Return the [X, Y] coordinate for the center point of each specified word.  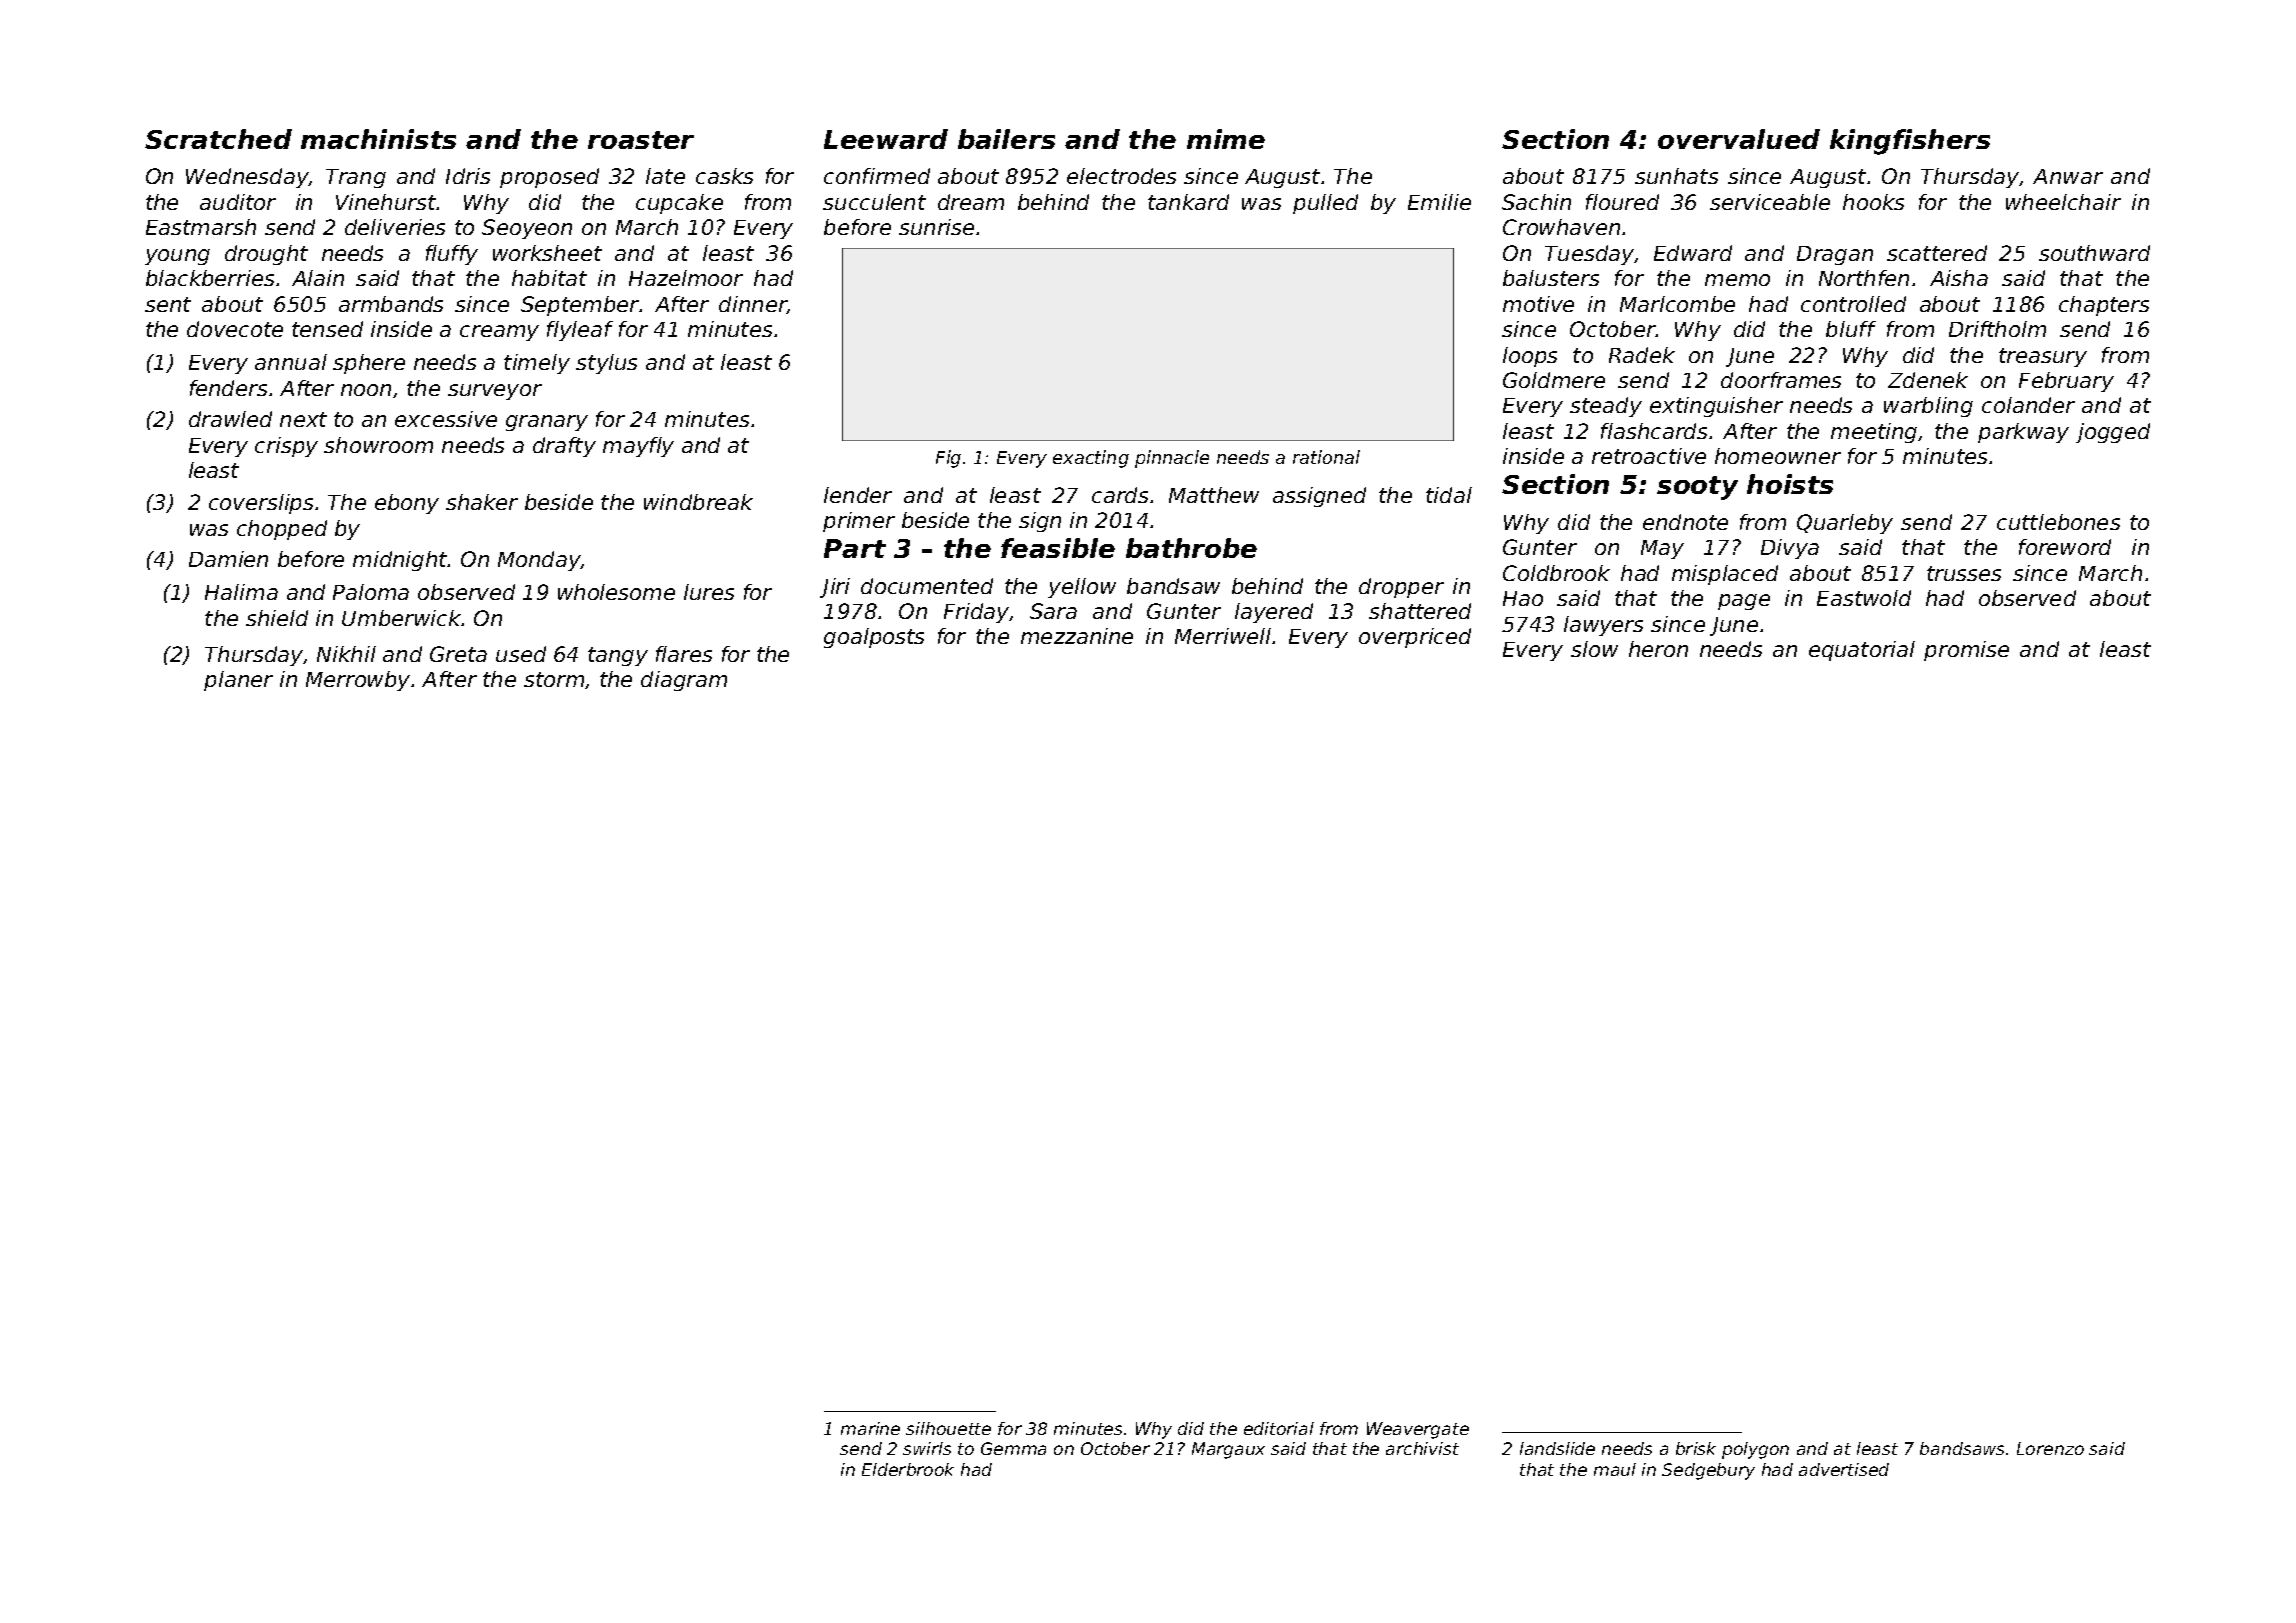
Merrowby [358, 681]
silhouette [948, 1428]
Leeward [886, 139]
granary [547, 423]
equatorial [1862, 651]
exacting [1091, 459]
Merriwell [1223, 636]
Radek [1642, 355]
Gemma [1013, 1448]
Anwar [2068, 176]
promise [1966, 651]
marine [870, 1428]
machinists [378, 139]
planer [238, 681]
